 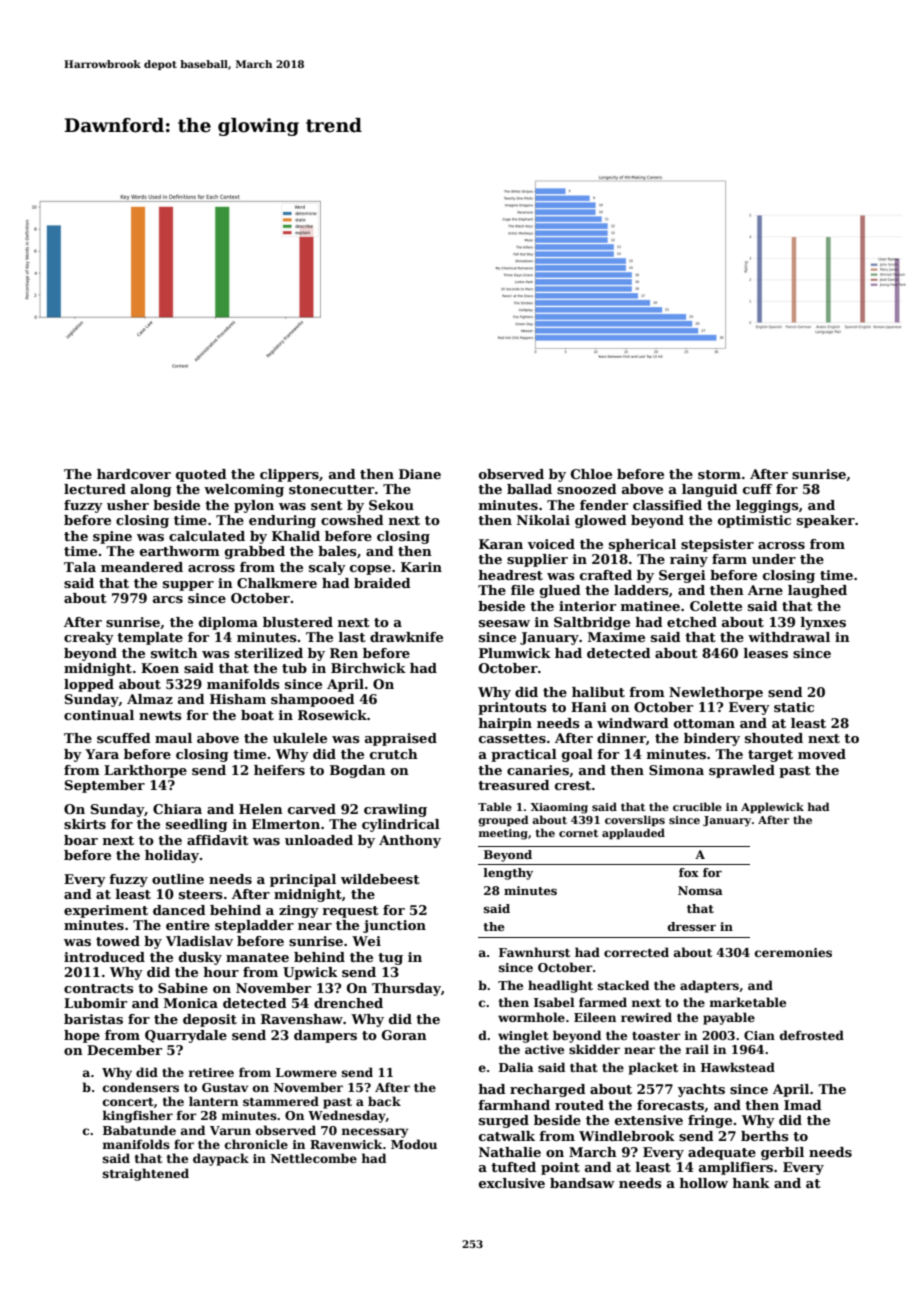 I want to click on outline, so click(x=178, y=879).
